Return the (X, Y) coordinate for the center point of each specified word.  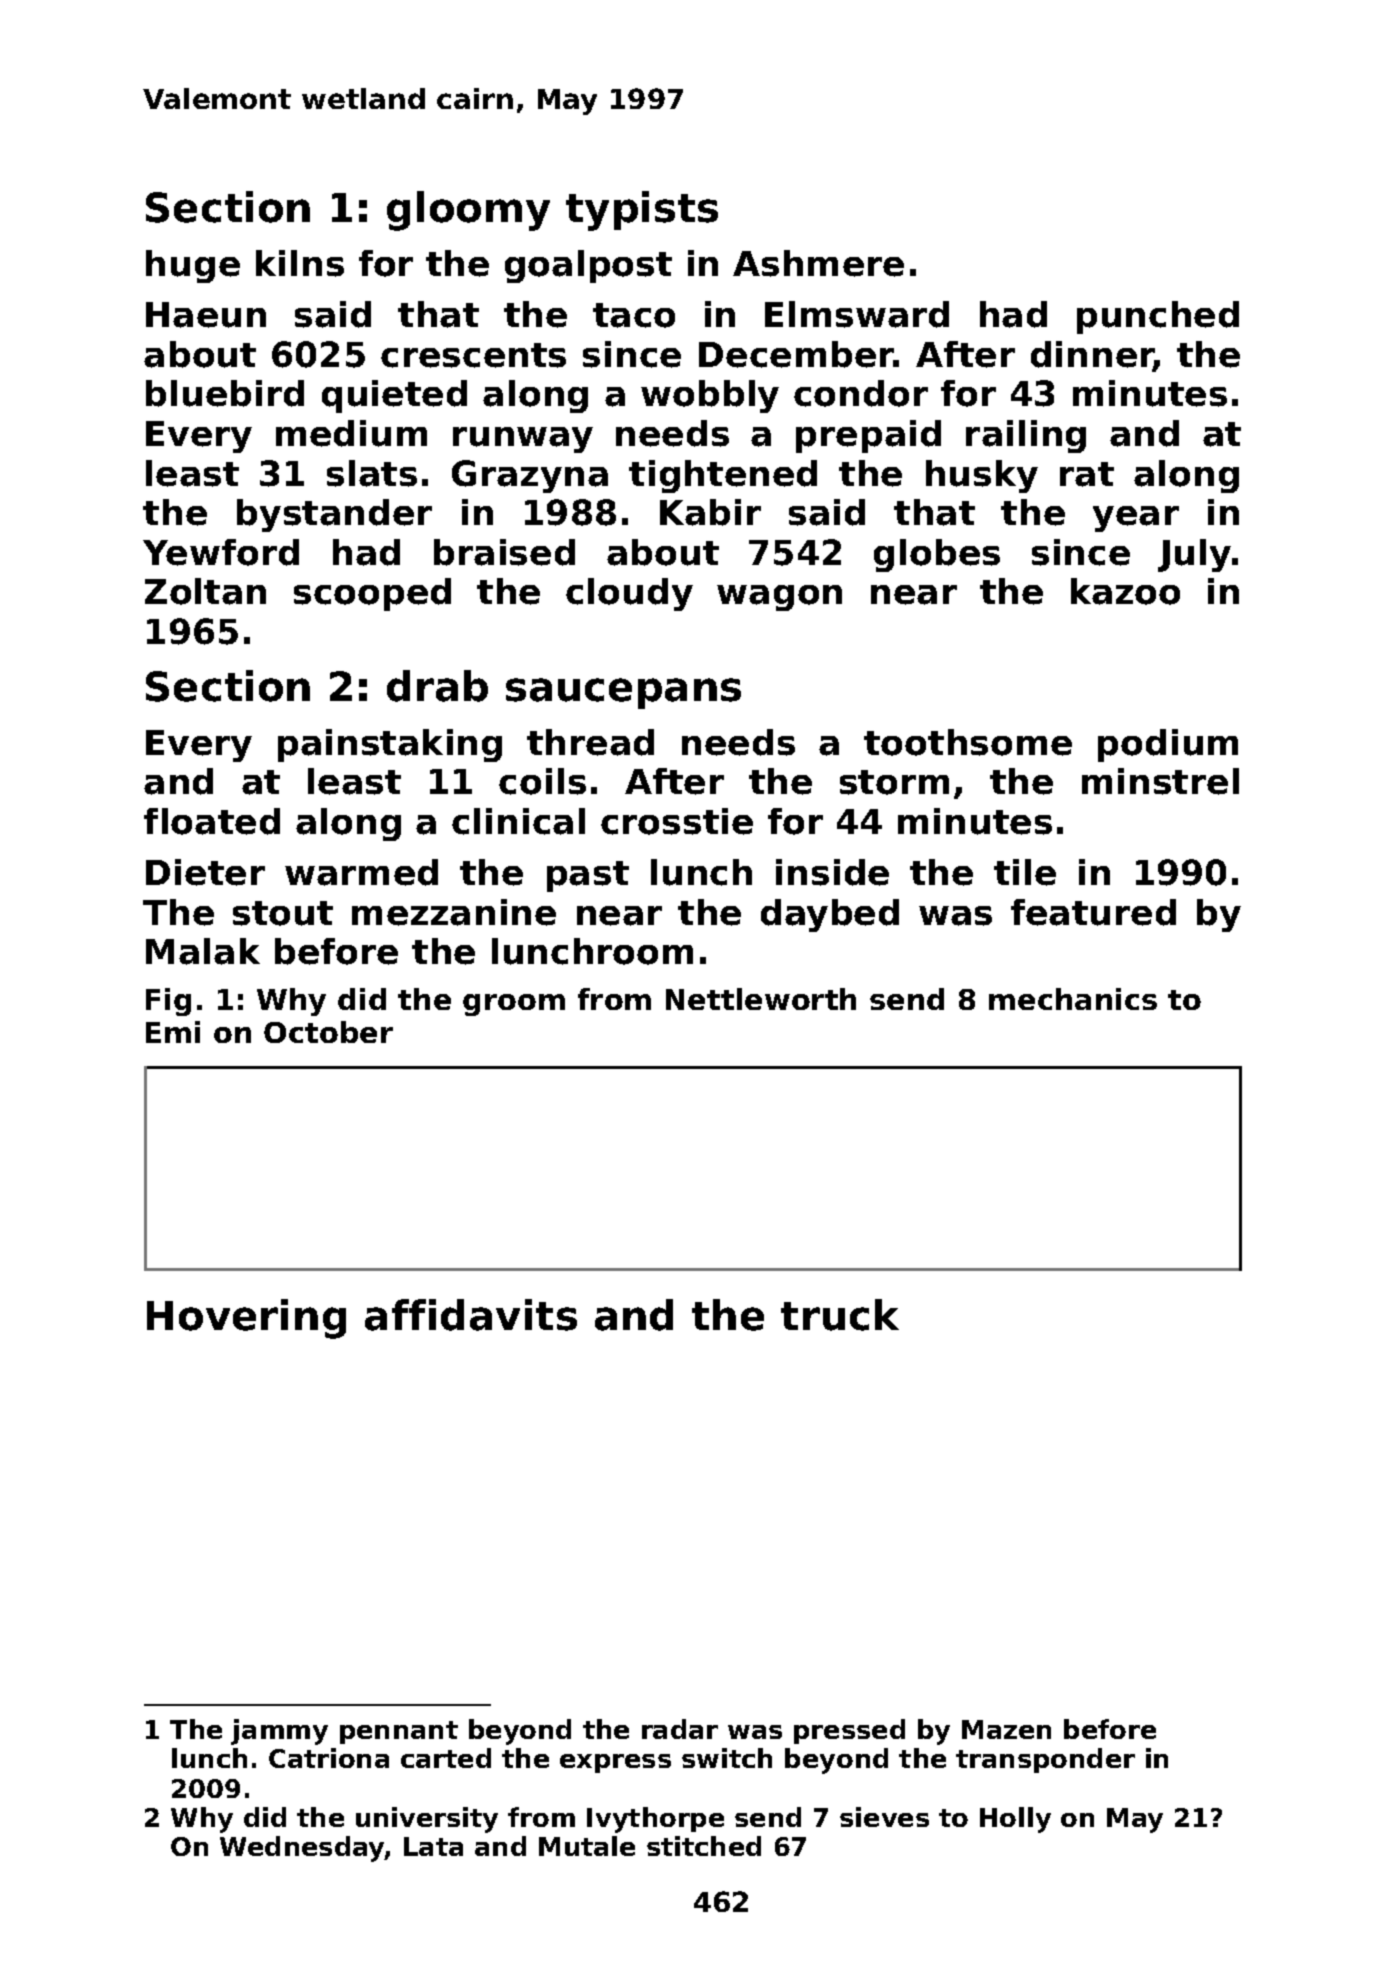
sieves (884, 1817)
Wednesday (302, 1849)
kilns (300, 263)
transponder (1045, 1760)
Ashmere (818, 263)
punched (1158, 317)
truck (840, 1315)
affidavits (471, 1315)
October (328, 1032)
